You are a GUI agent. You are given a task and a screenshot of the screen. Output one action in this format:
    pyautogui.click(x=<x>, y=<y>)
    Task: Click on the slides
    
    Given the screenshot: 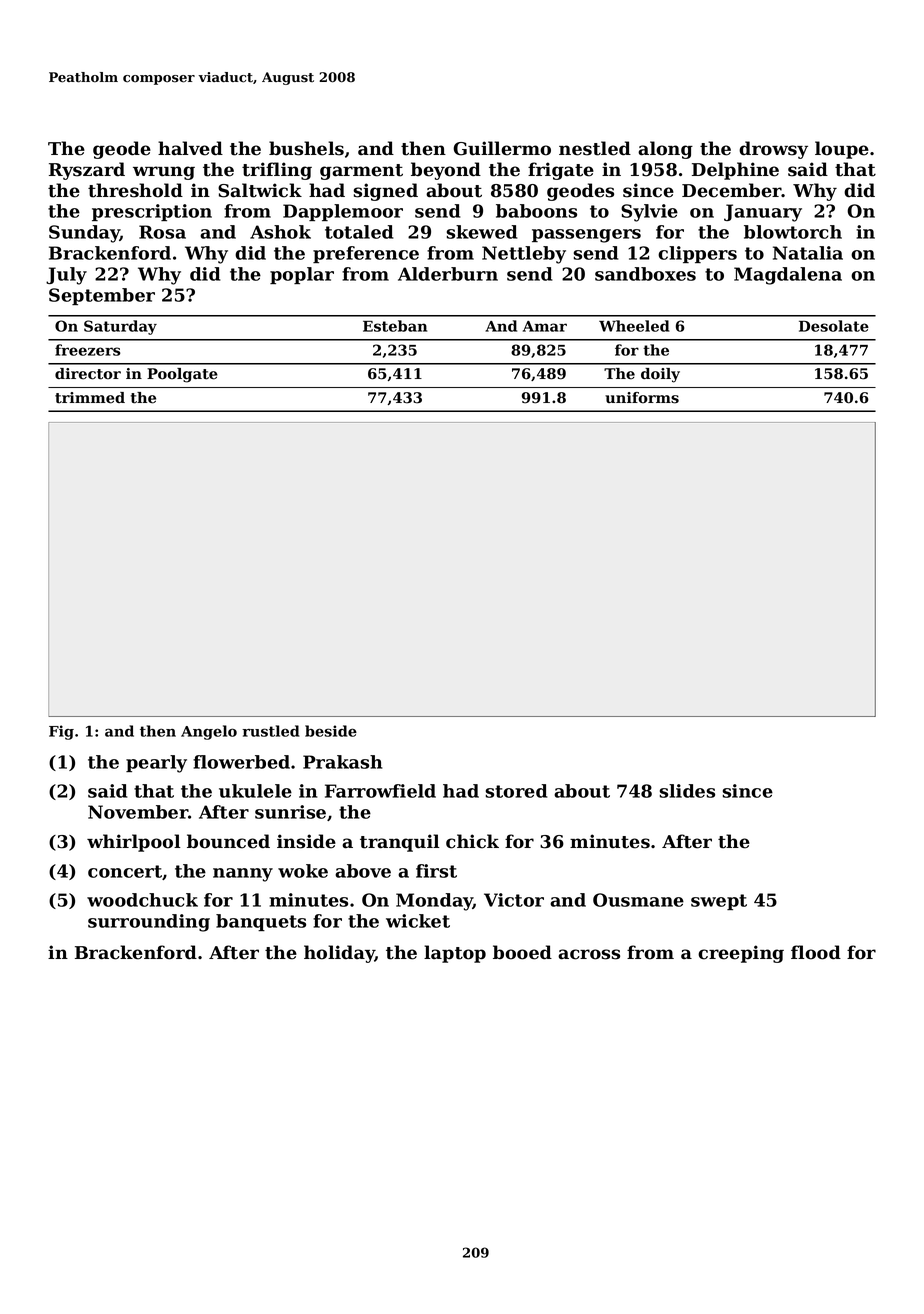 What is the action you would take?
    pyautogui.click(x=687, y=791)
